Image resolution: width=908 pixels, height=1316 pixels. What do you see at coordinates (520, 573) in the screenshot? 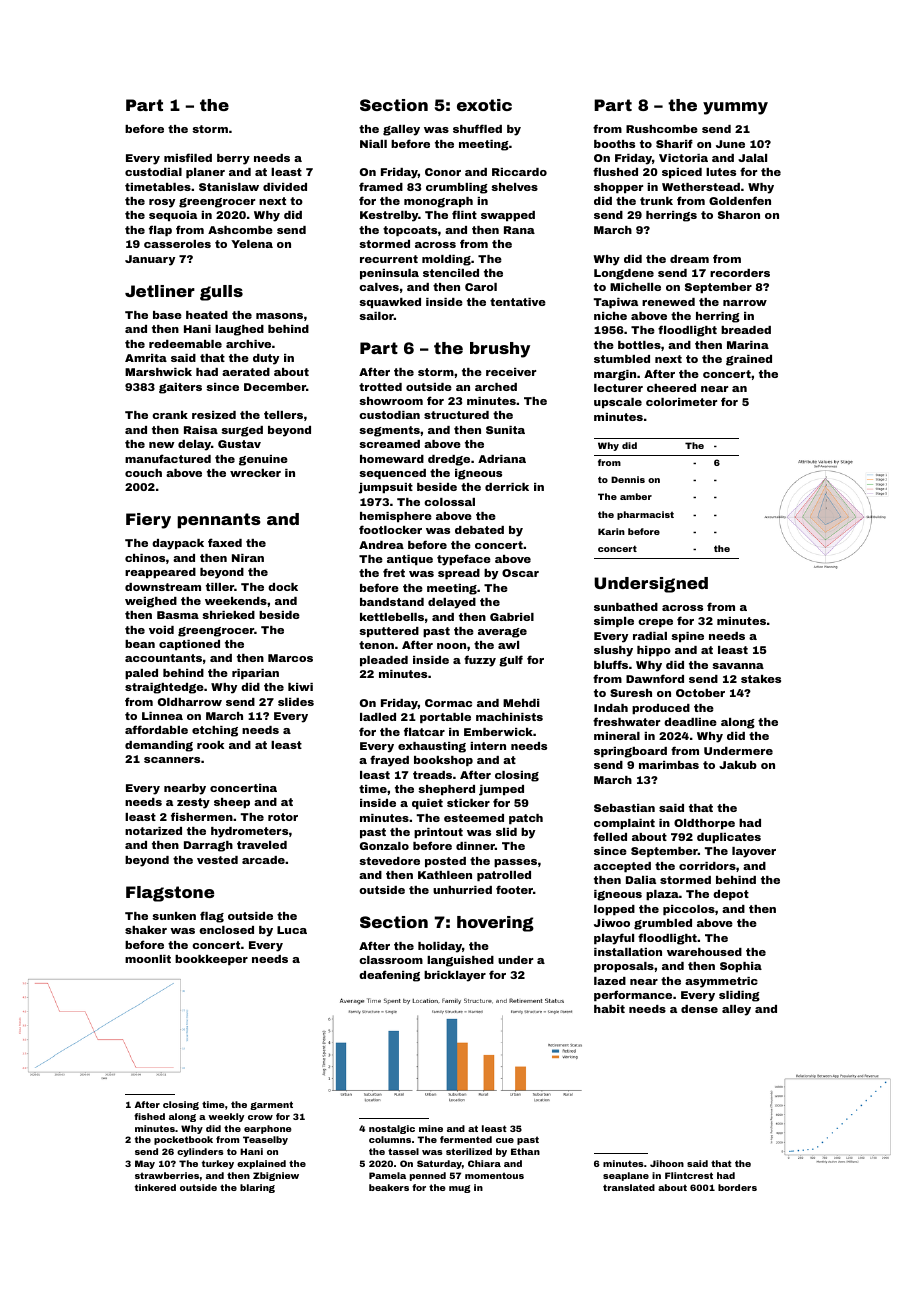
I see `Oscar` at bounding box center [520, 573].
